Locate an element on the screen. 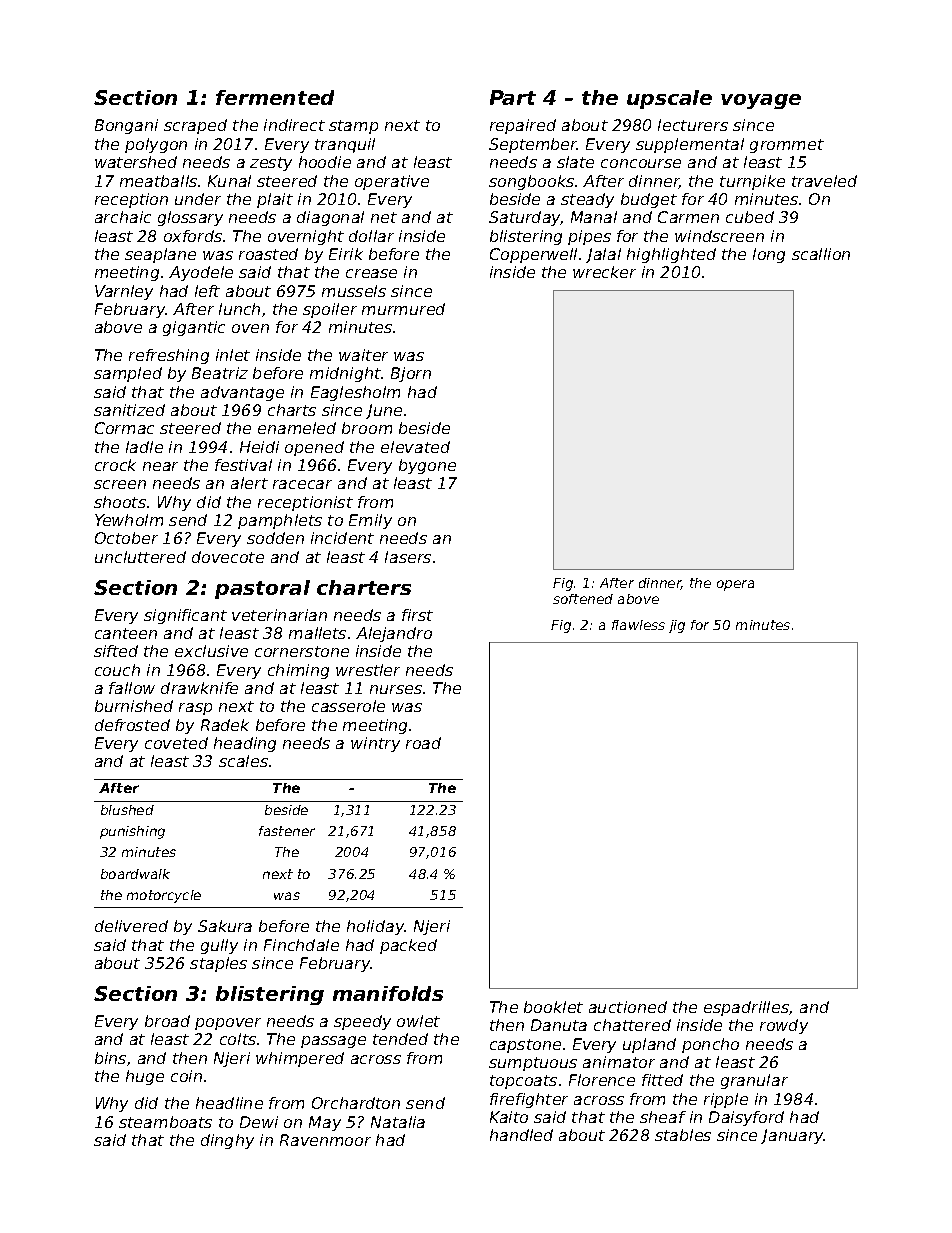 This screenshot has width=952, height=1233. softened is located at coordinates (583, 599).
